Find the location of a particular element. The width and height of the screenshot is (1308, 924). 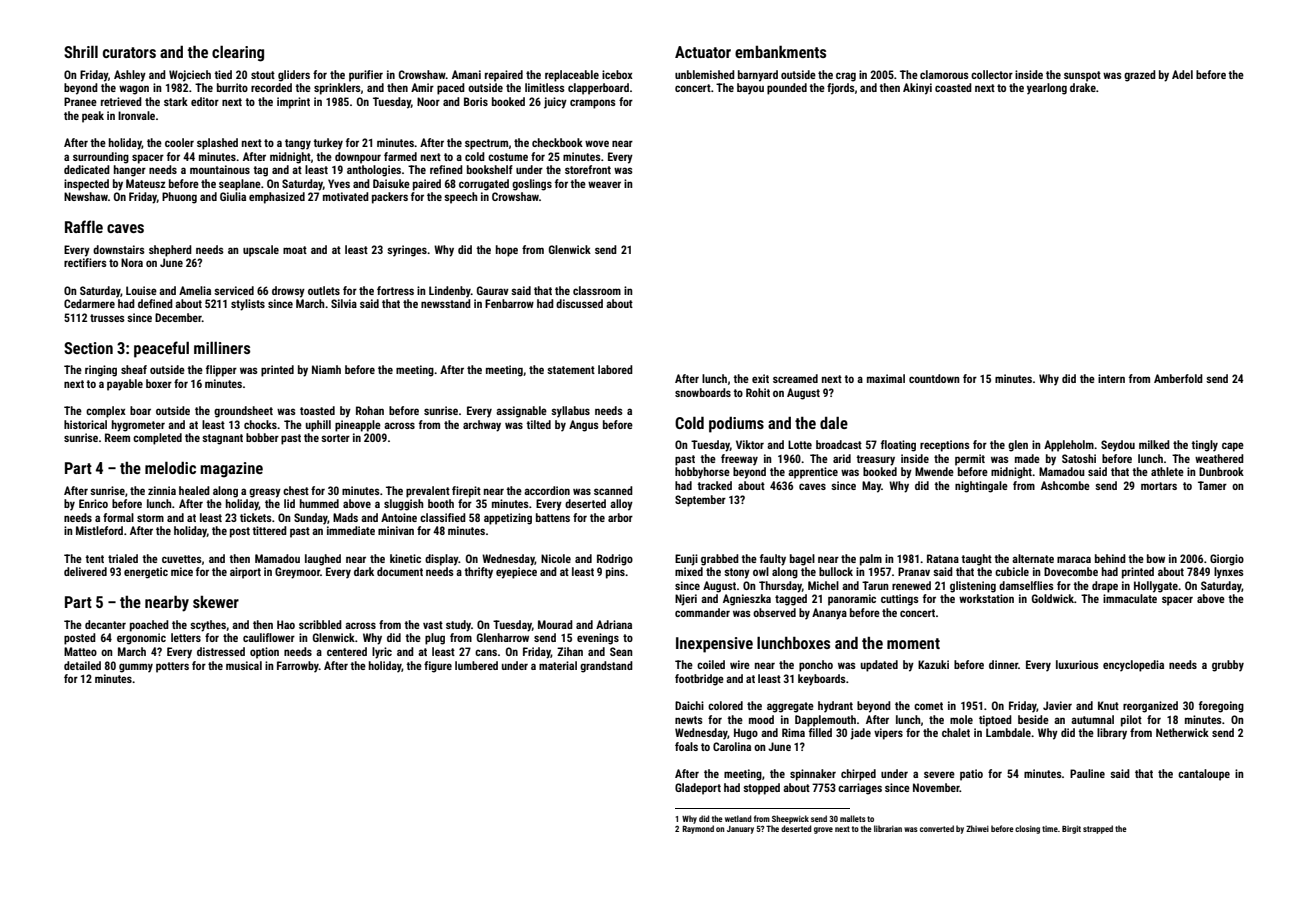

weaver is located at coordinates (604, 184).
